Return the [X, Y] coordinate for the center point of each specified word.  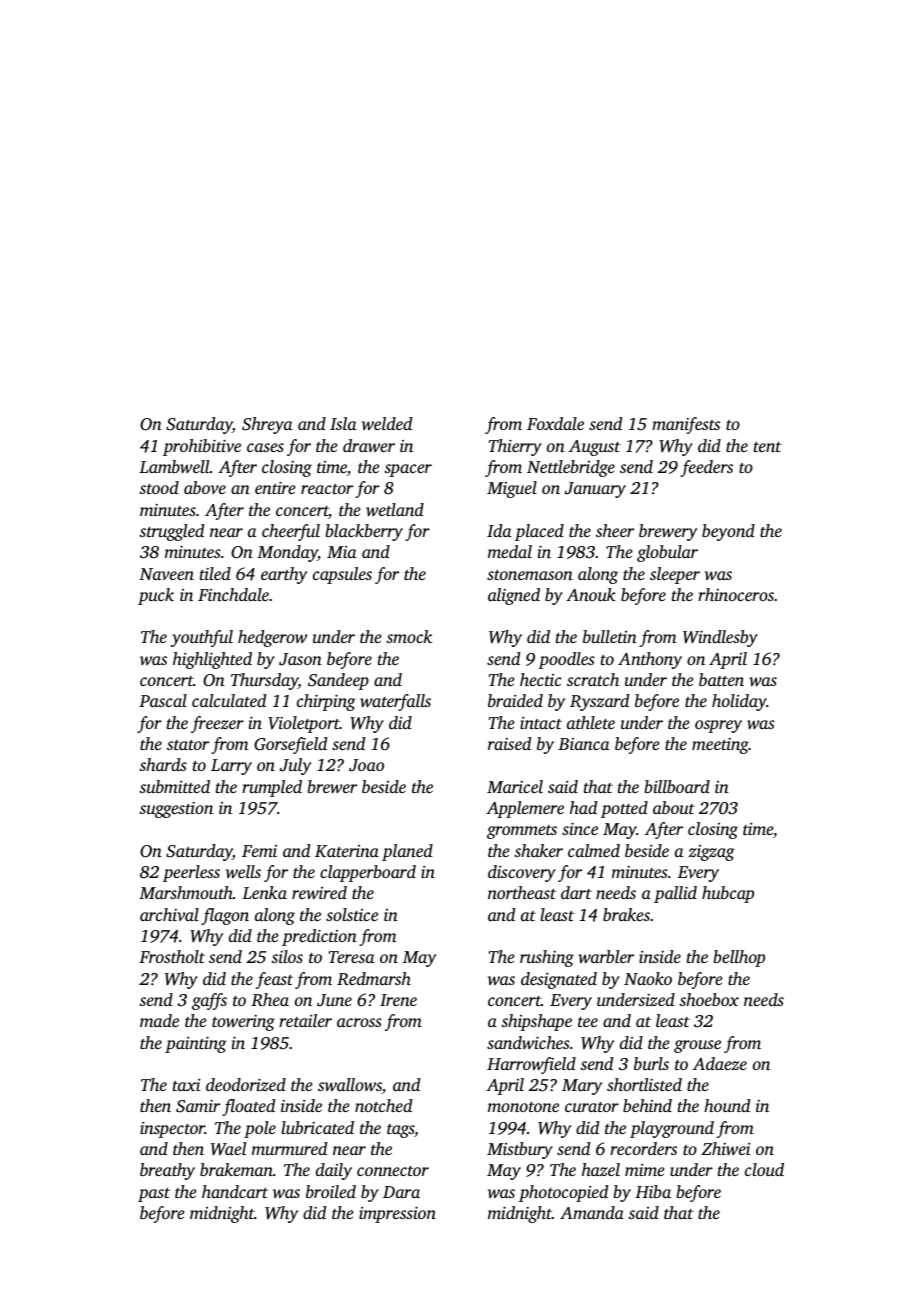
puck [156, 596]
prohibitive [202, 447]
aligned [514, 596]
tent [767, 447]
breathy [167, 1171]
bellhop [739, 958]
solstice [352, 914]
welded [387, 423]
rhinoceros [736, 594]
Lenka [264, 892]
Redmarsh [374, 978]
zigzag [712, 853]
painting [196, 1045]
